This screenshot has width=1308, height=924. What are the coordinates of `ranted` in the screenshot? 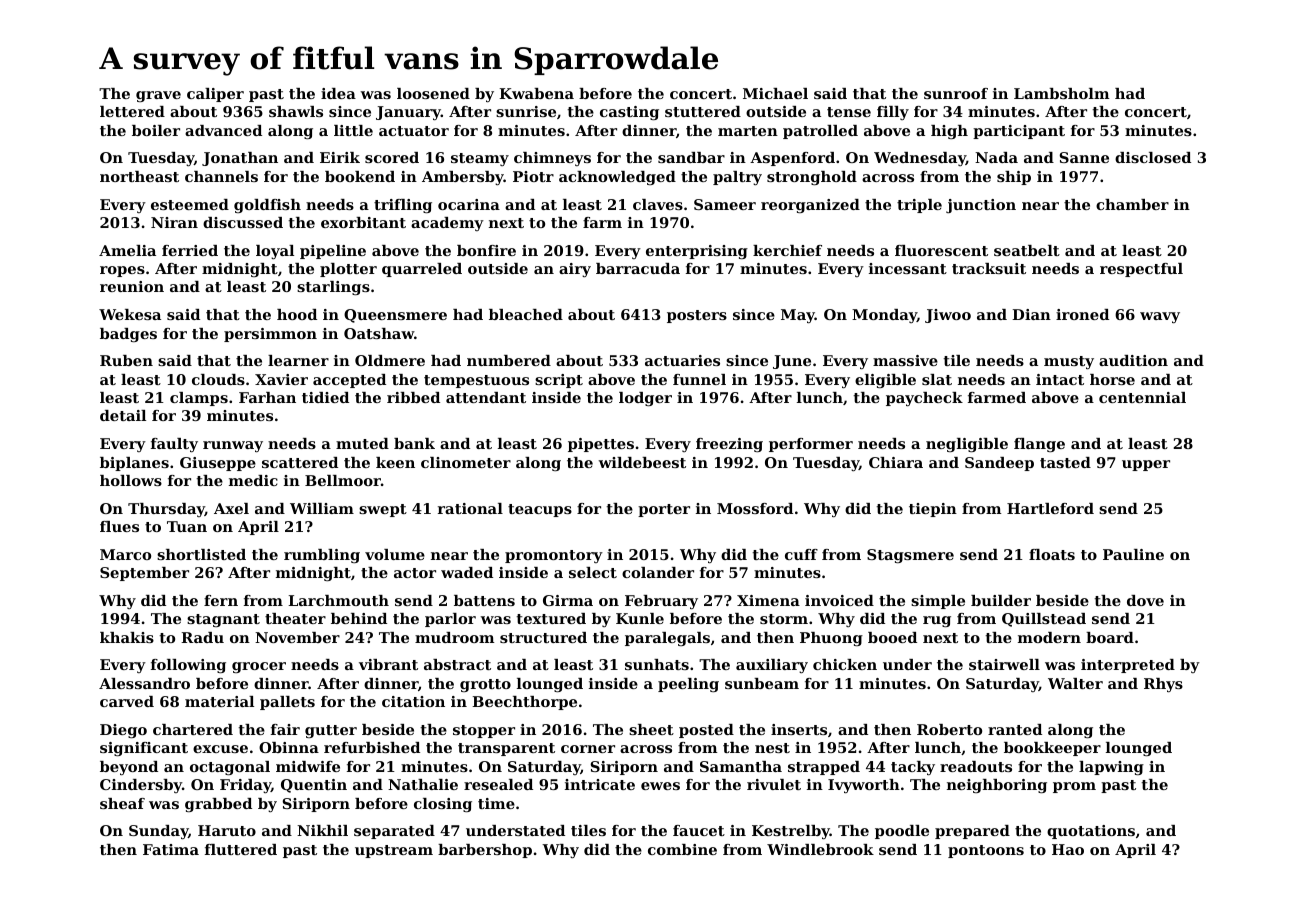 It's located at (1015, 729).
